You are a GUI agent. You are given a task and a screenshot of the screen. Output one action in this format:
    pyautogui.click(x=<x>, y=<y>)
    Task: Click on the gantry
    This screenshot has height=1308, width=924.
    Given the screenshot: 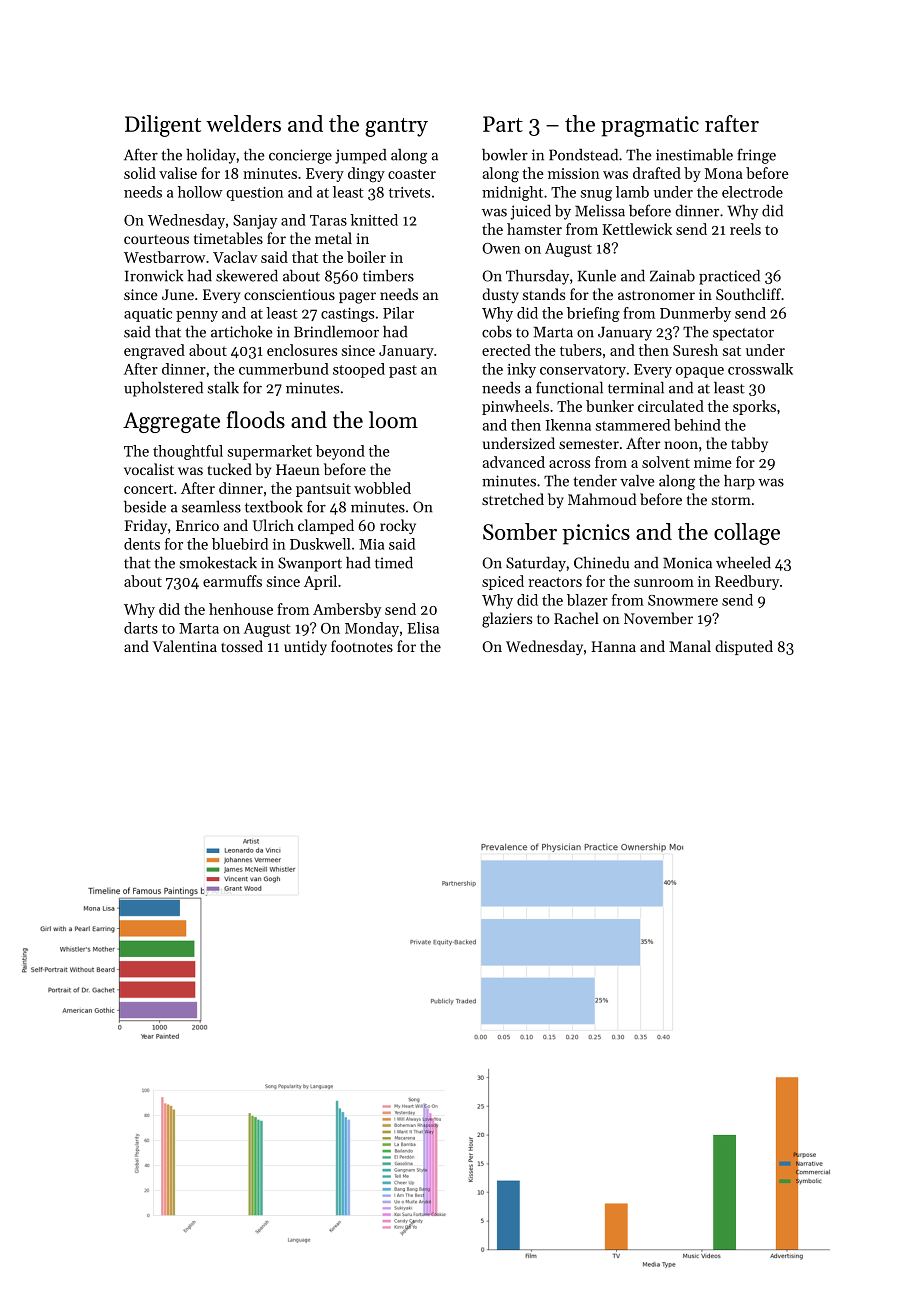 What is the action you would take?
    pyautogui.click(x=396, y=127)
